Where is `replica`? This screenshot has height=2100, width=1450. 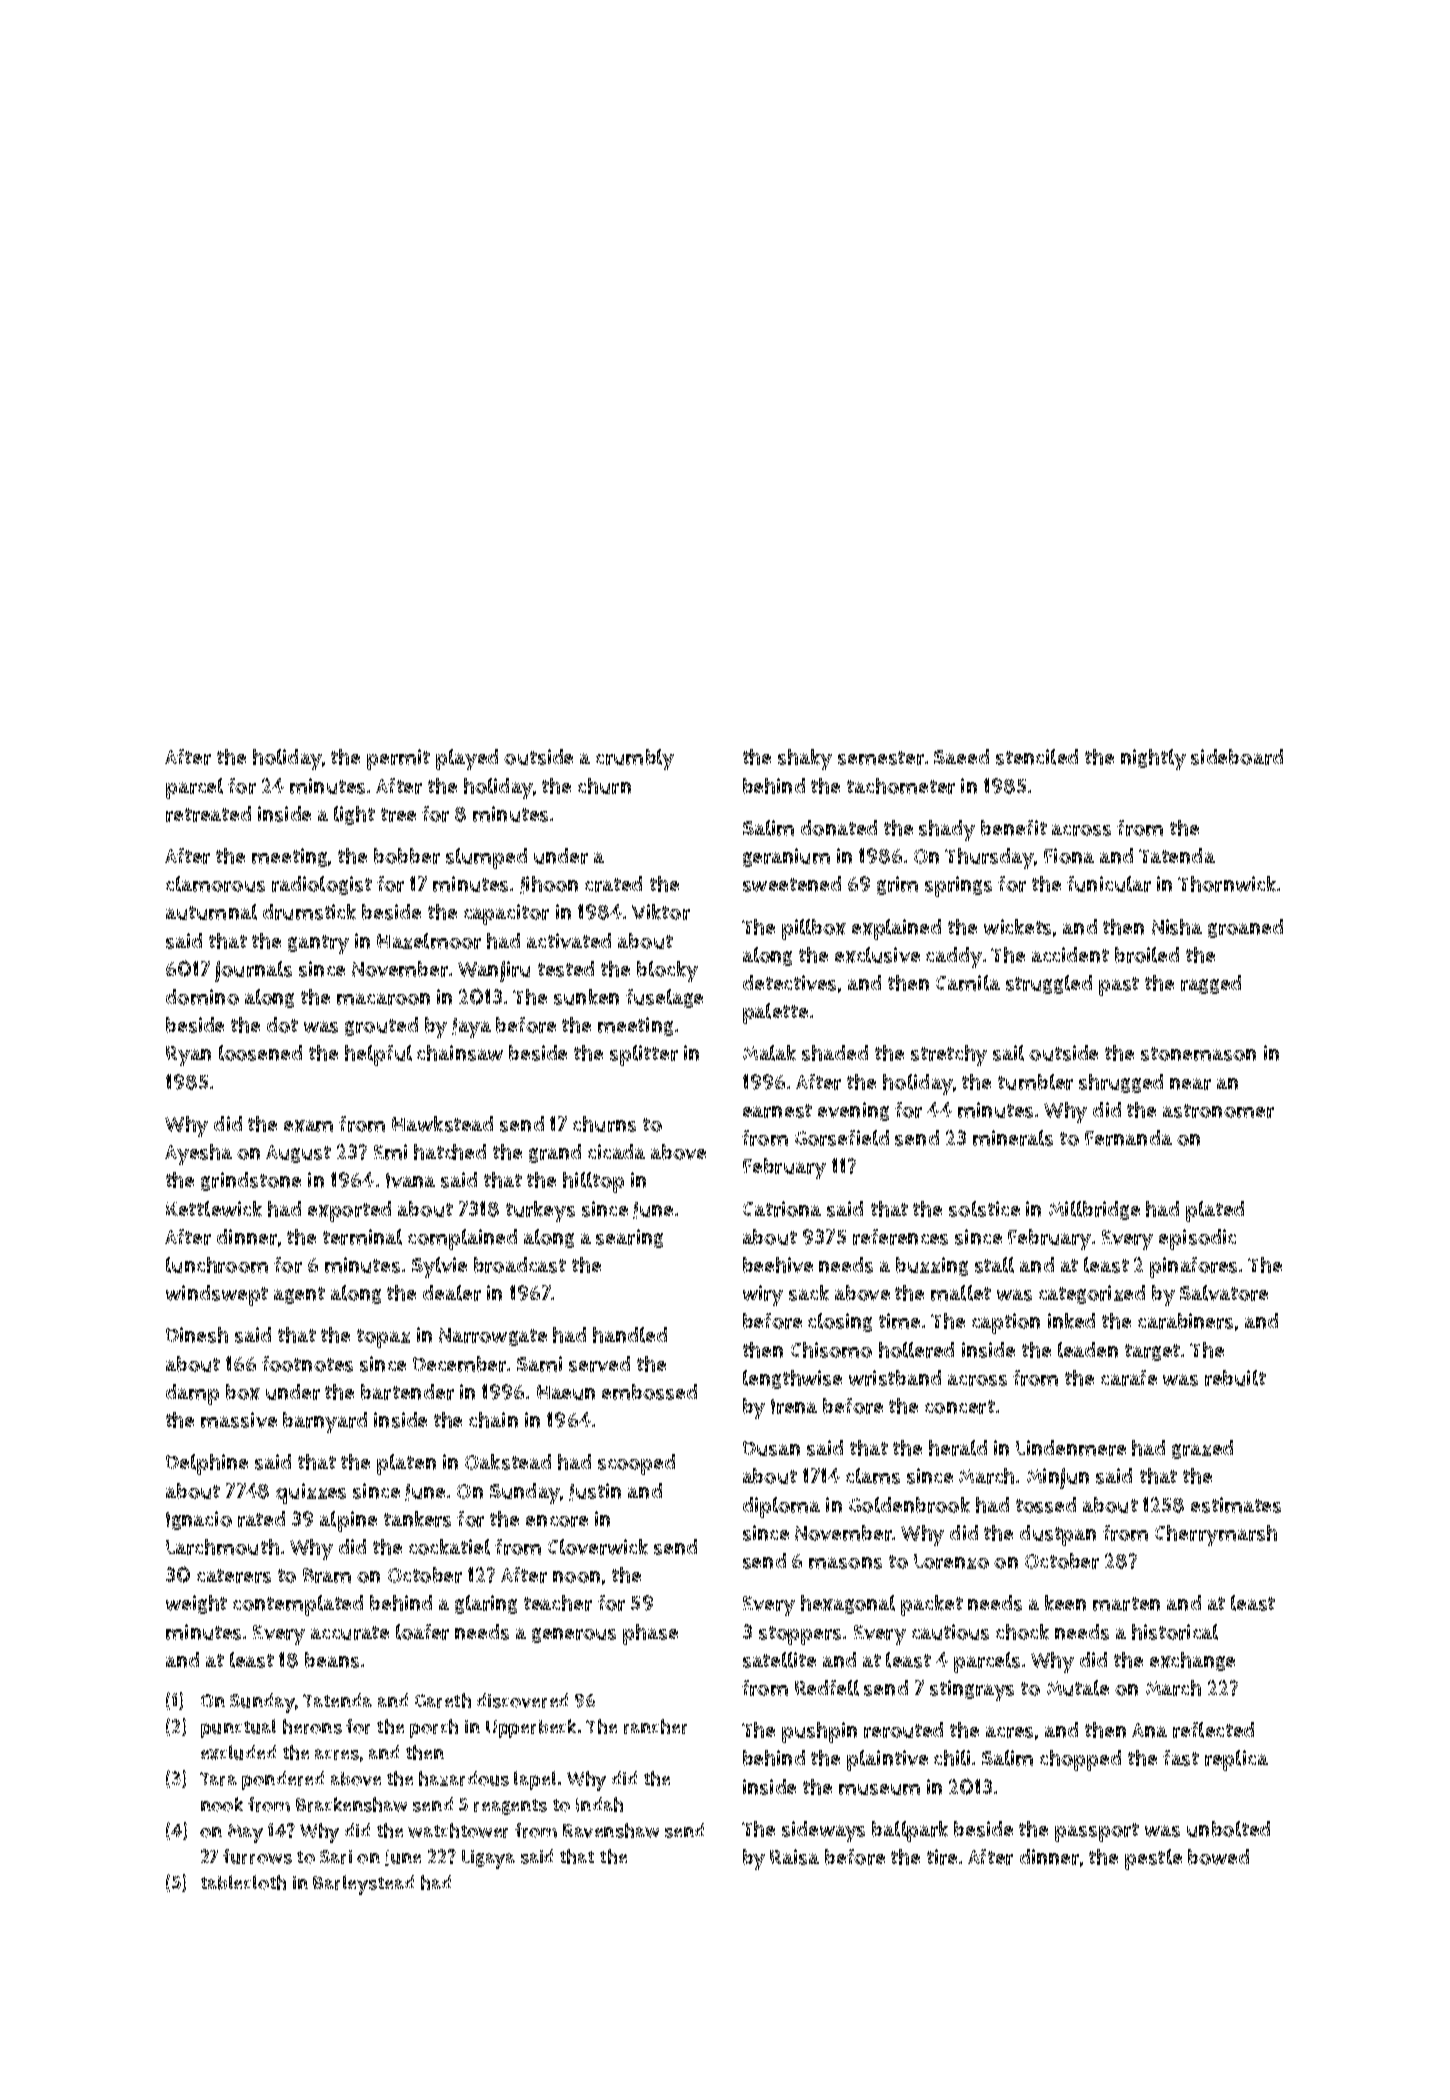
replica is located at coordinates (1236, 1760).
